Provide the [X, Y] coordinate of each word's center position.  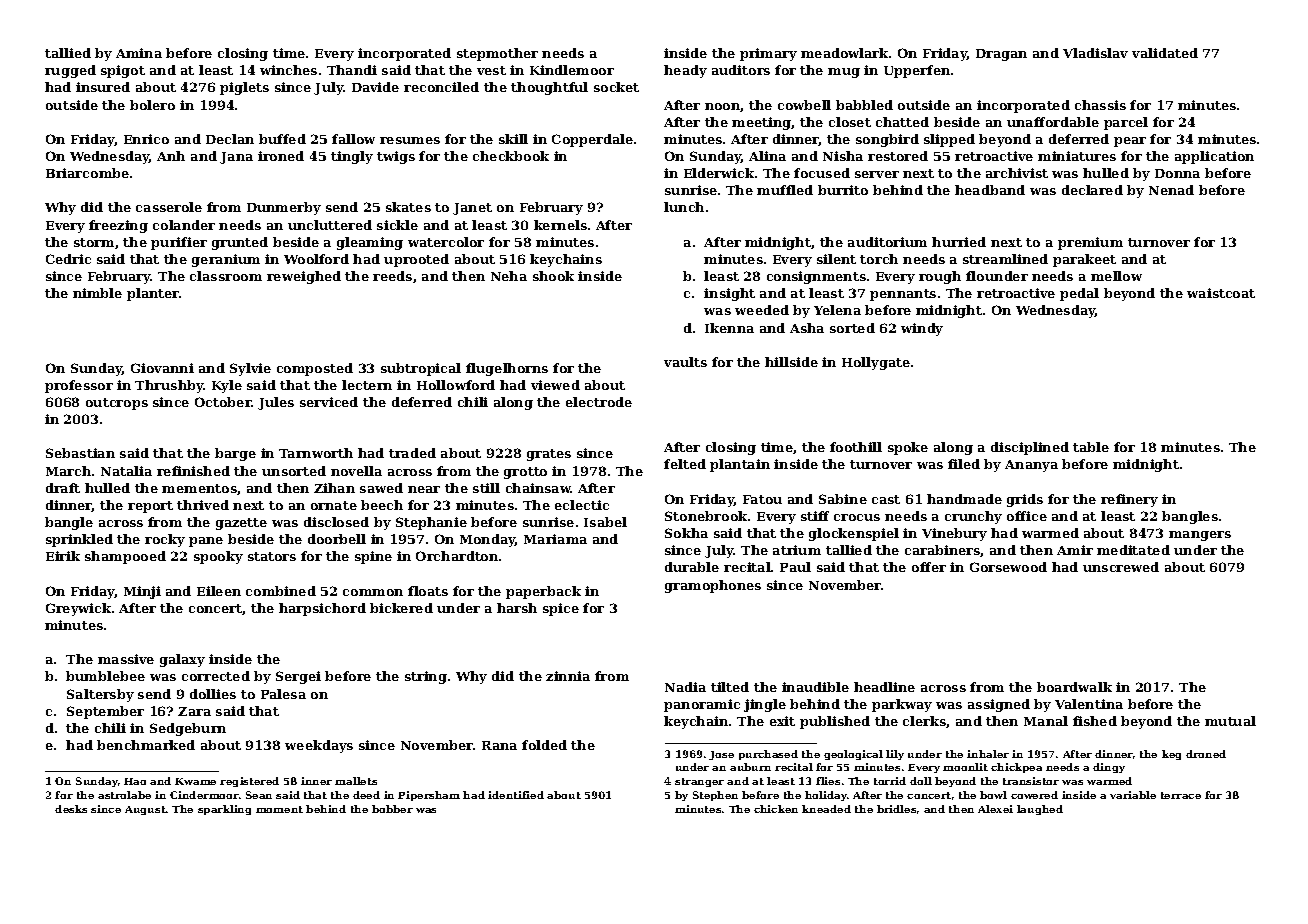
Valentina [1089, 704]
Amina [139, 53]
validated [1165, 53]
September [105, 712]
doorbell [337, 539]
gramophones [713, 586]
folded [544, 745]
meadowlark [844, 53]
